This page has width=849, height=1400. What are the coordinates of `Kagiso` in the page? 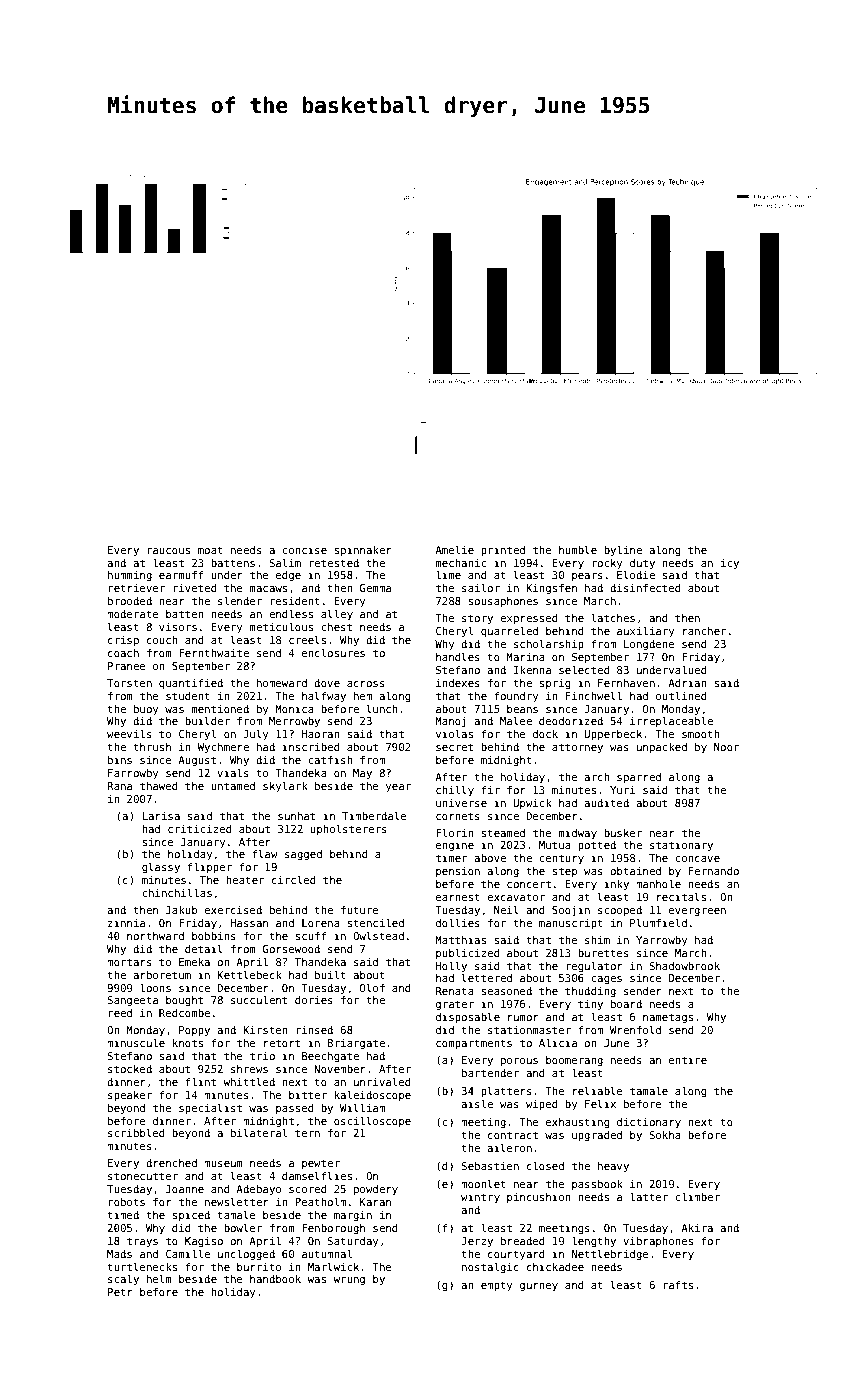 It's located at (204, 1242).
